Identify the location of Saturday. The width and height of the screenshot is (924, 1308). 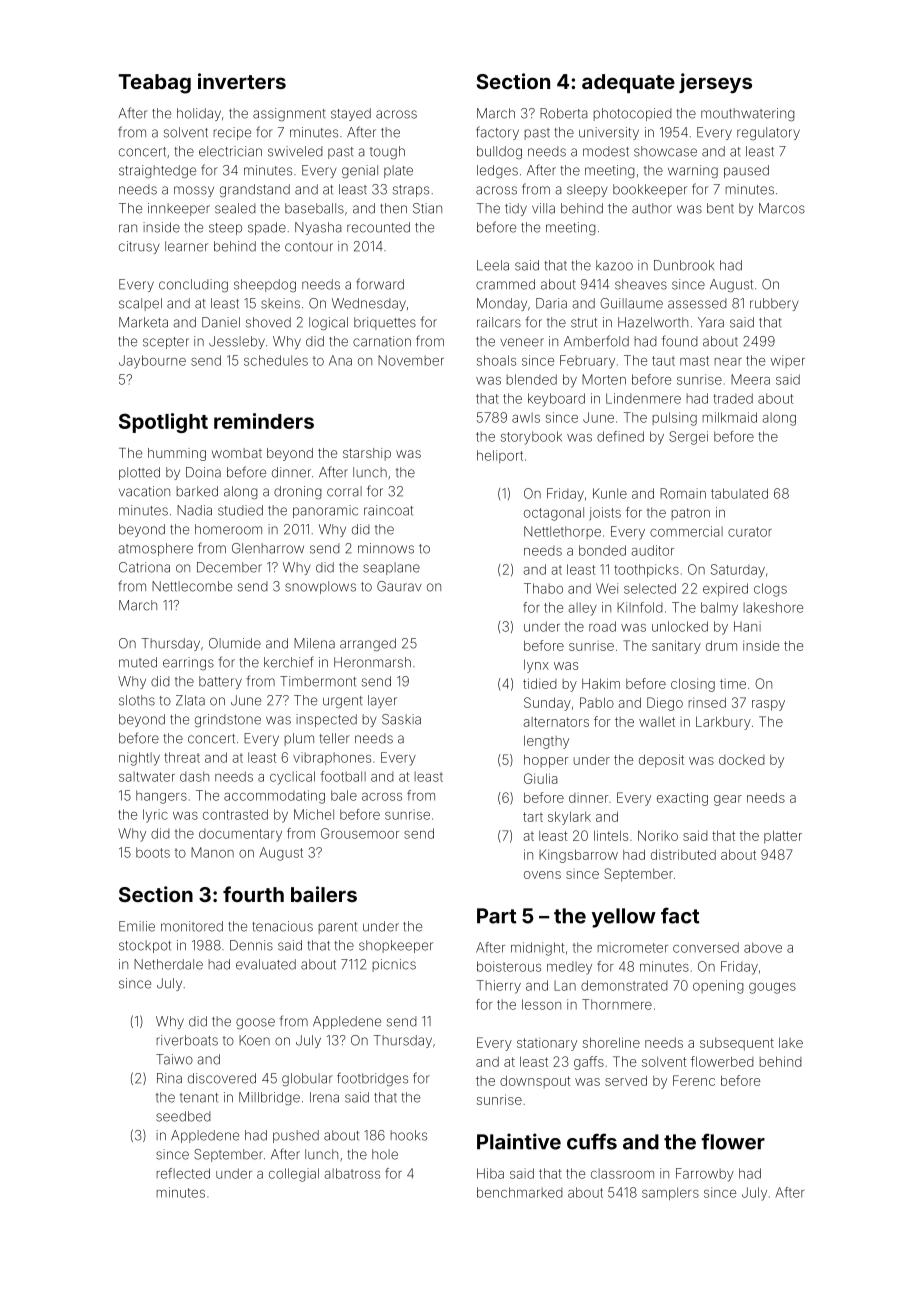
(738, 571).
